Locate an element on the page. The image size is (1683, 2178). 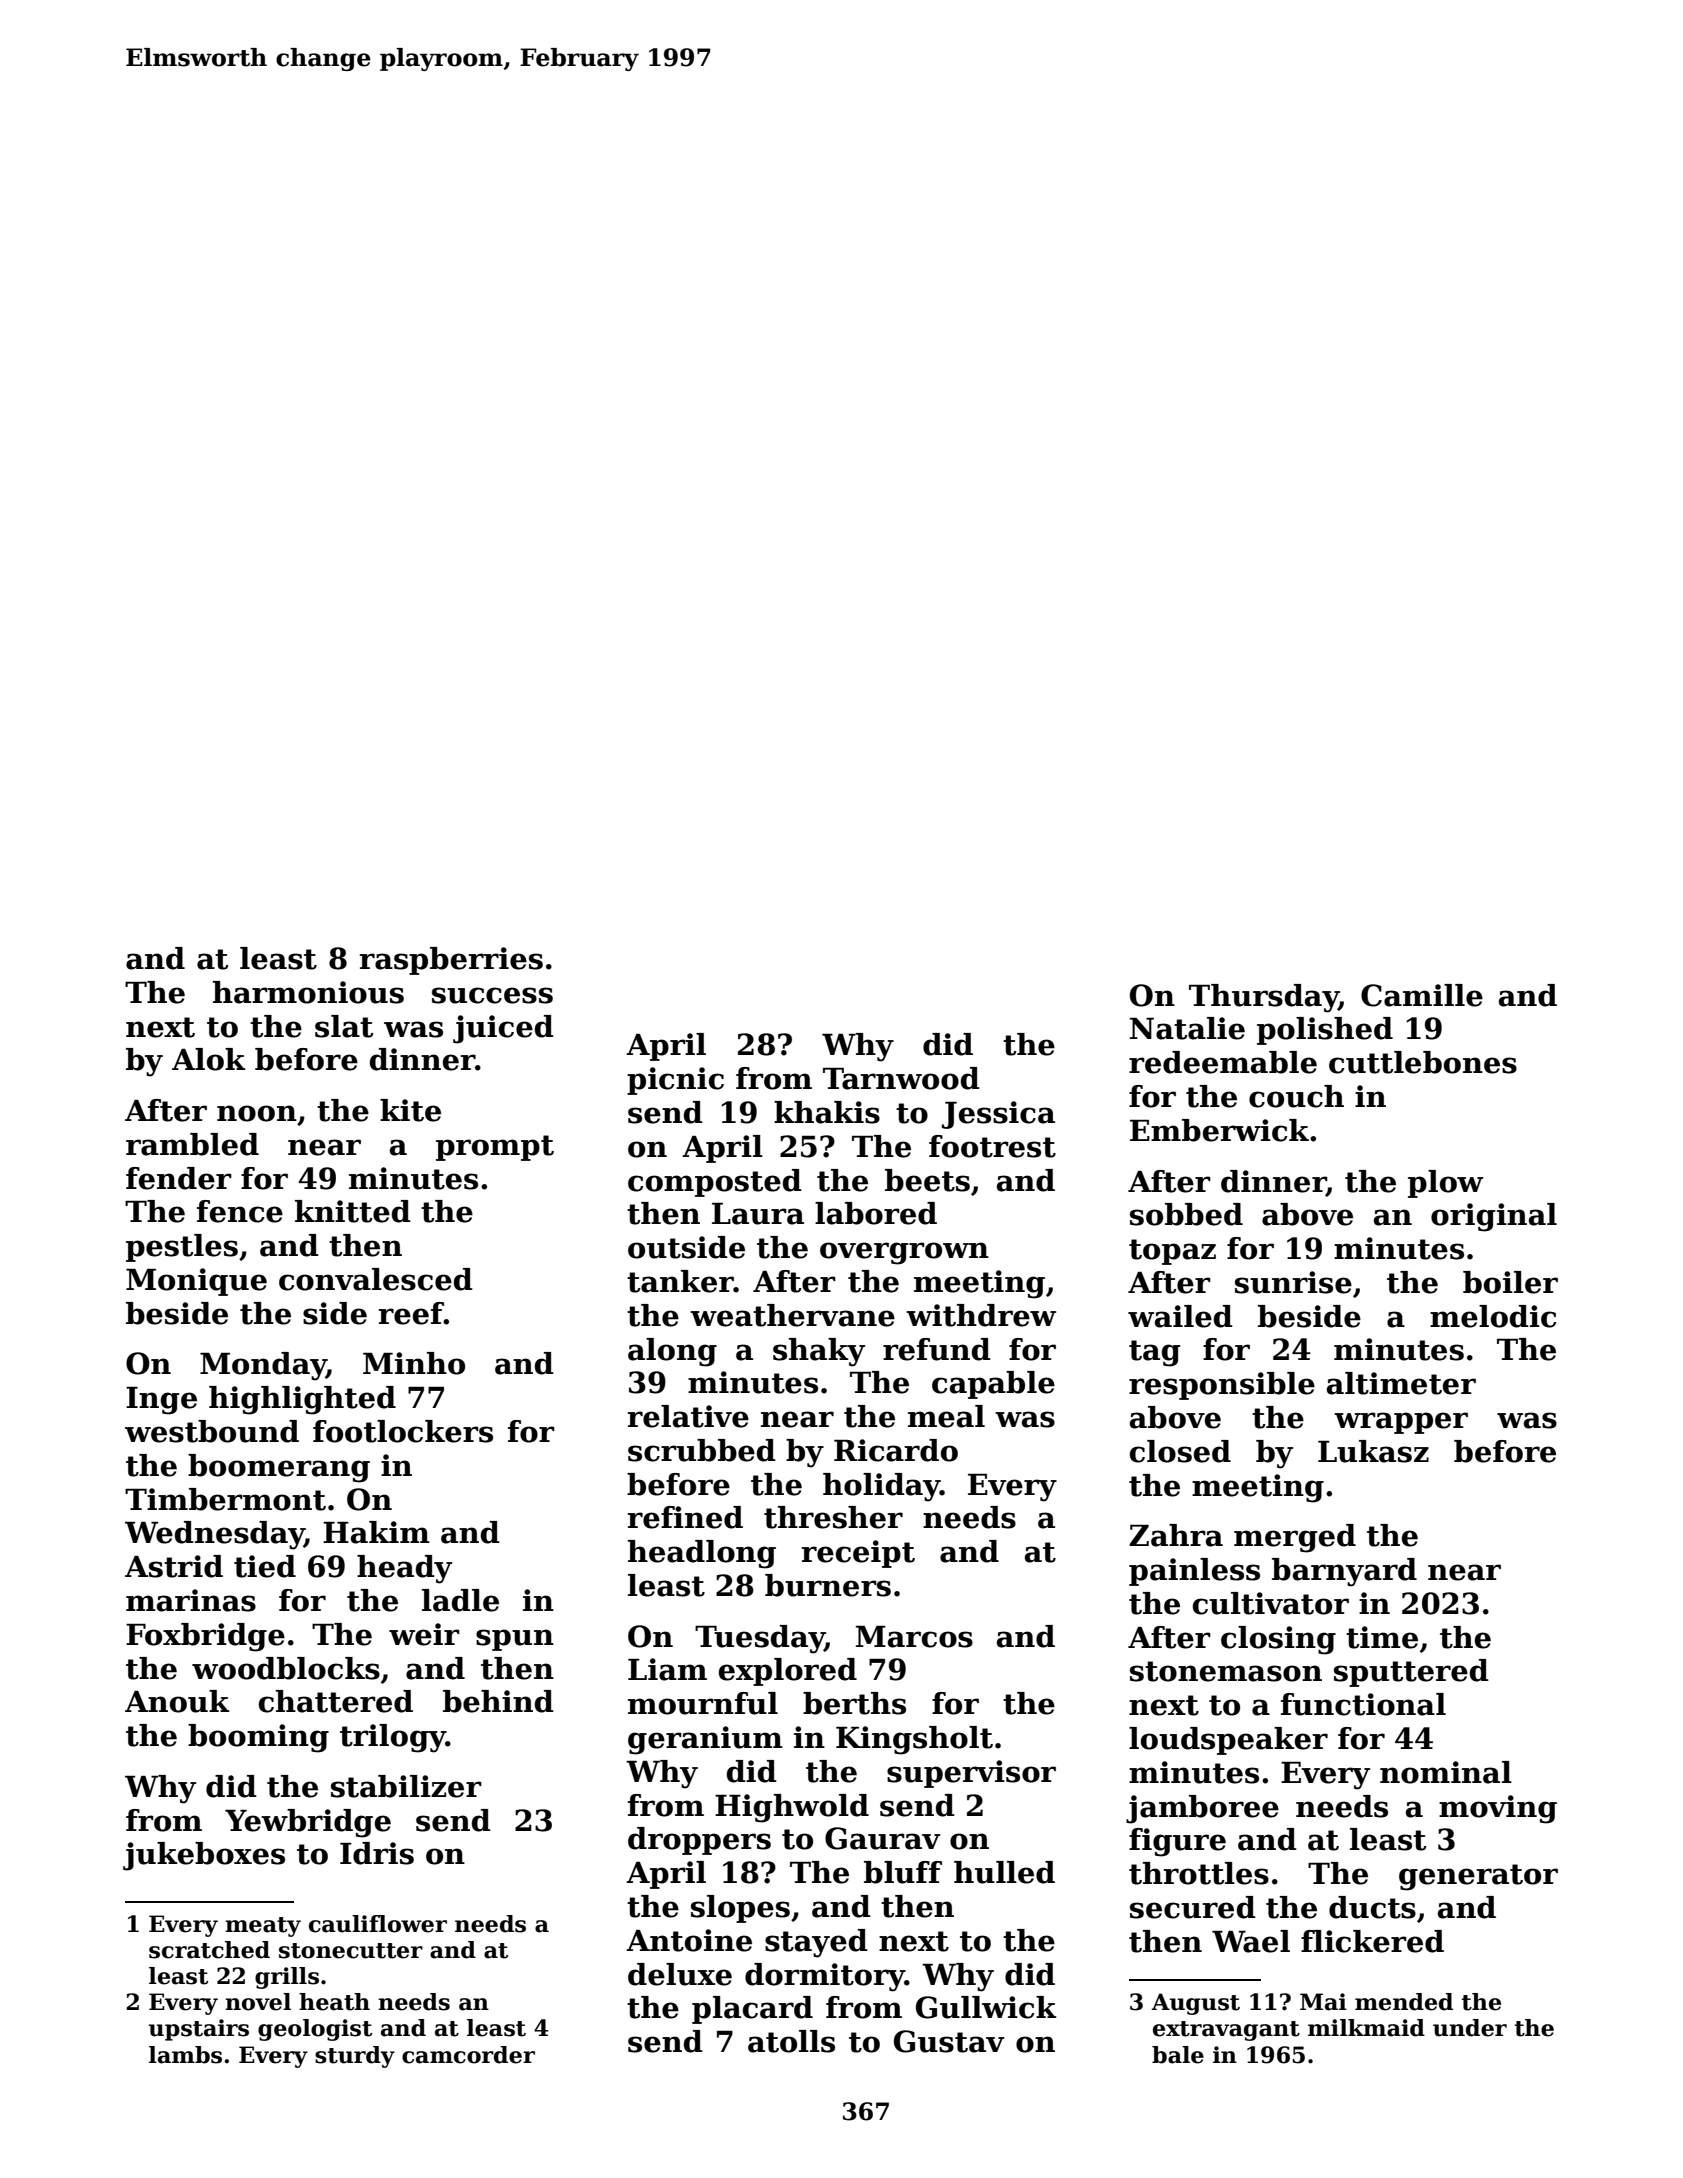
sputtered is located at coordinates (1411, 1673).
